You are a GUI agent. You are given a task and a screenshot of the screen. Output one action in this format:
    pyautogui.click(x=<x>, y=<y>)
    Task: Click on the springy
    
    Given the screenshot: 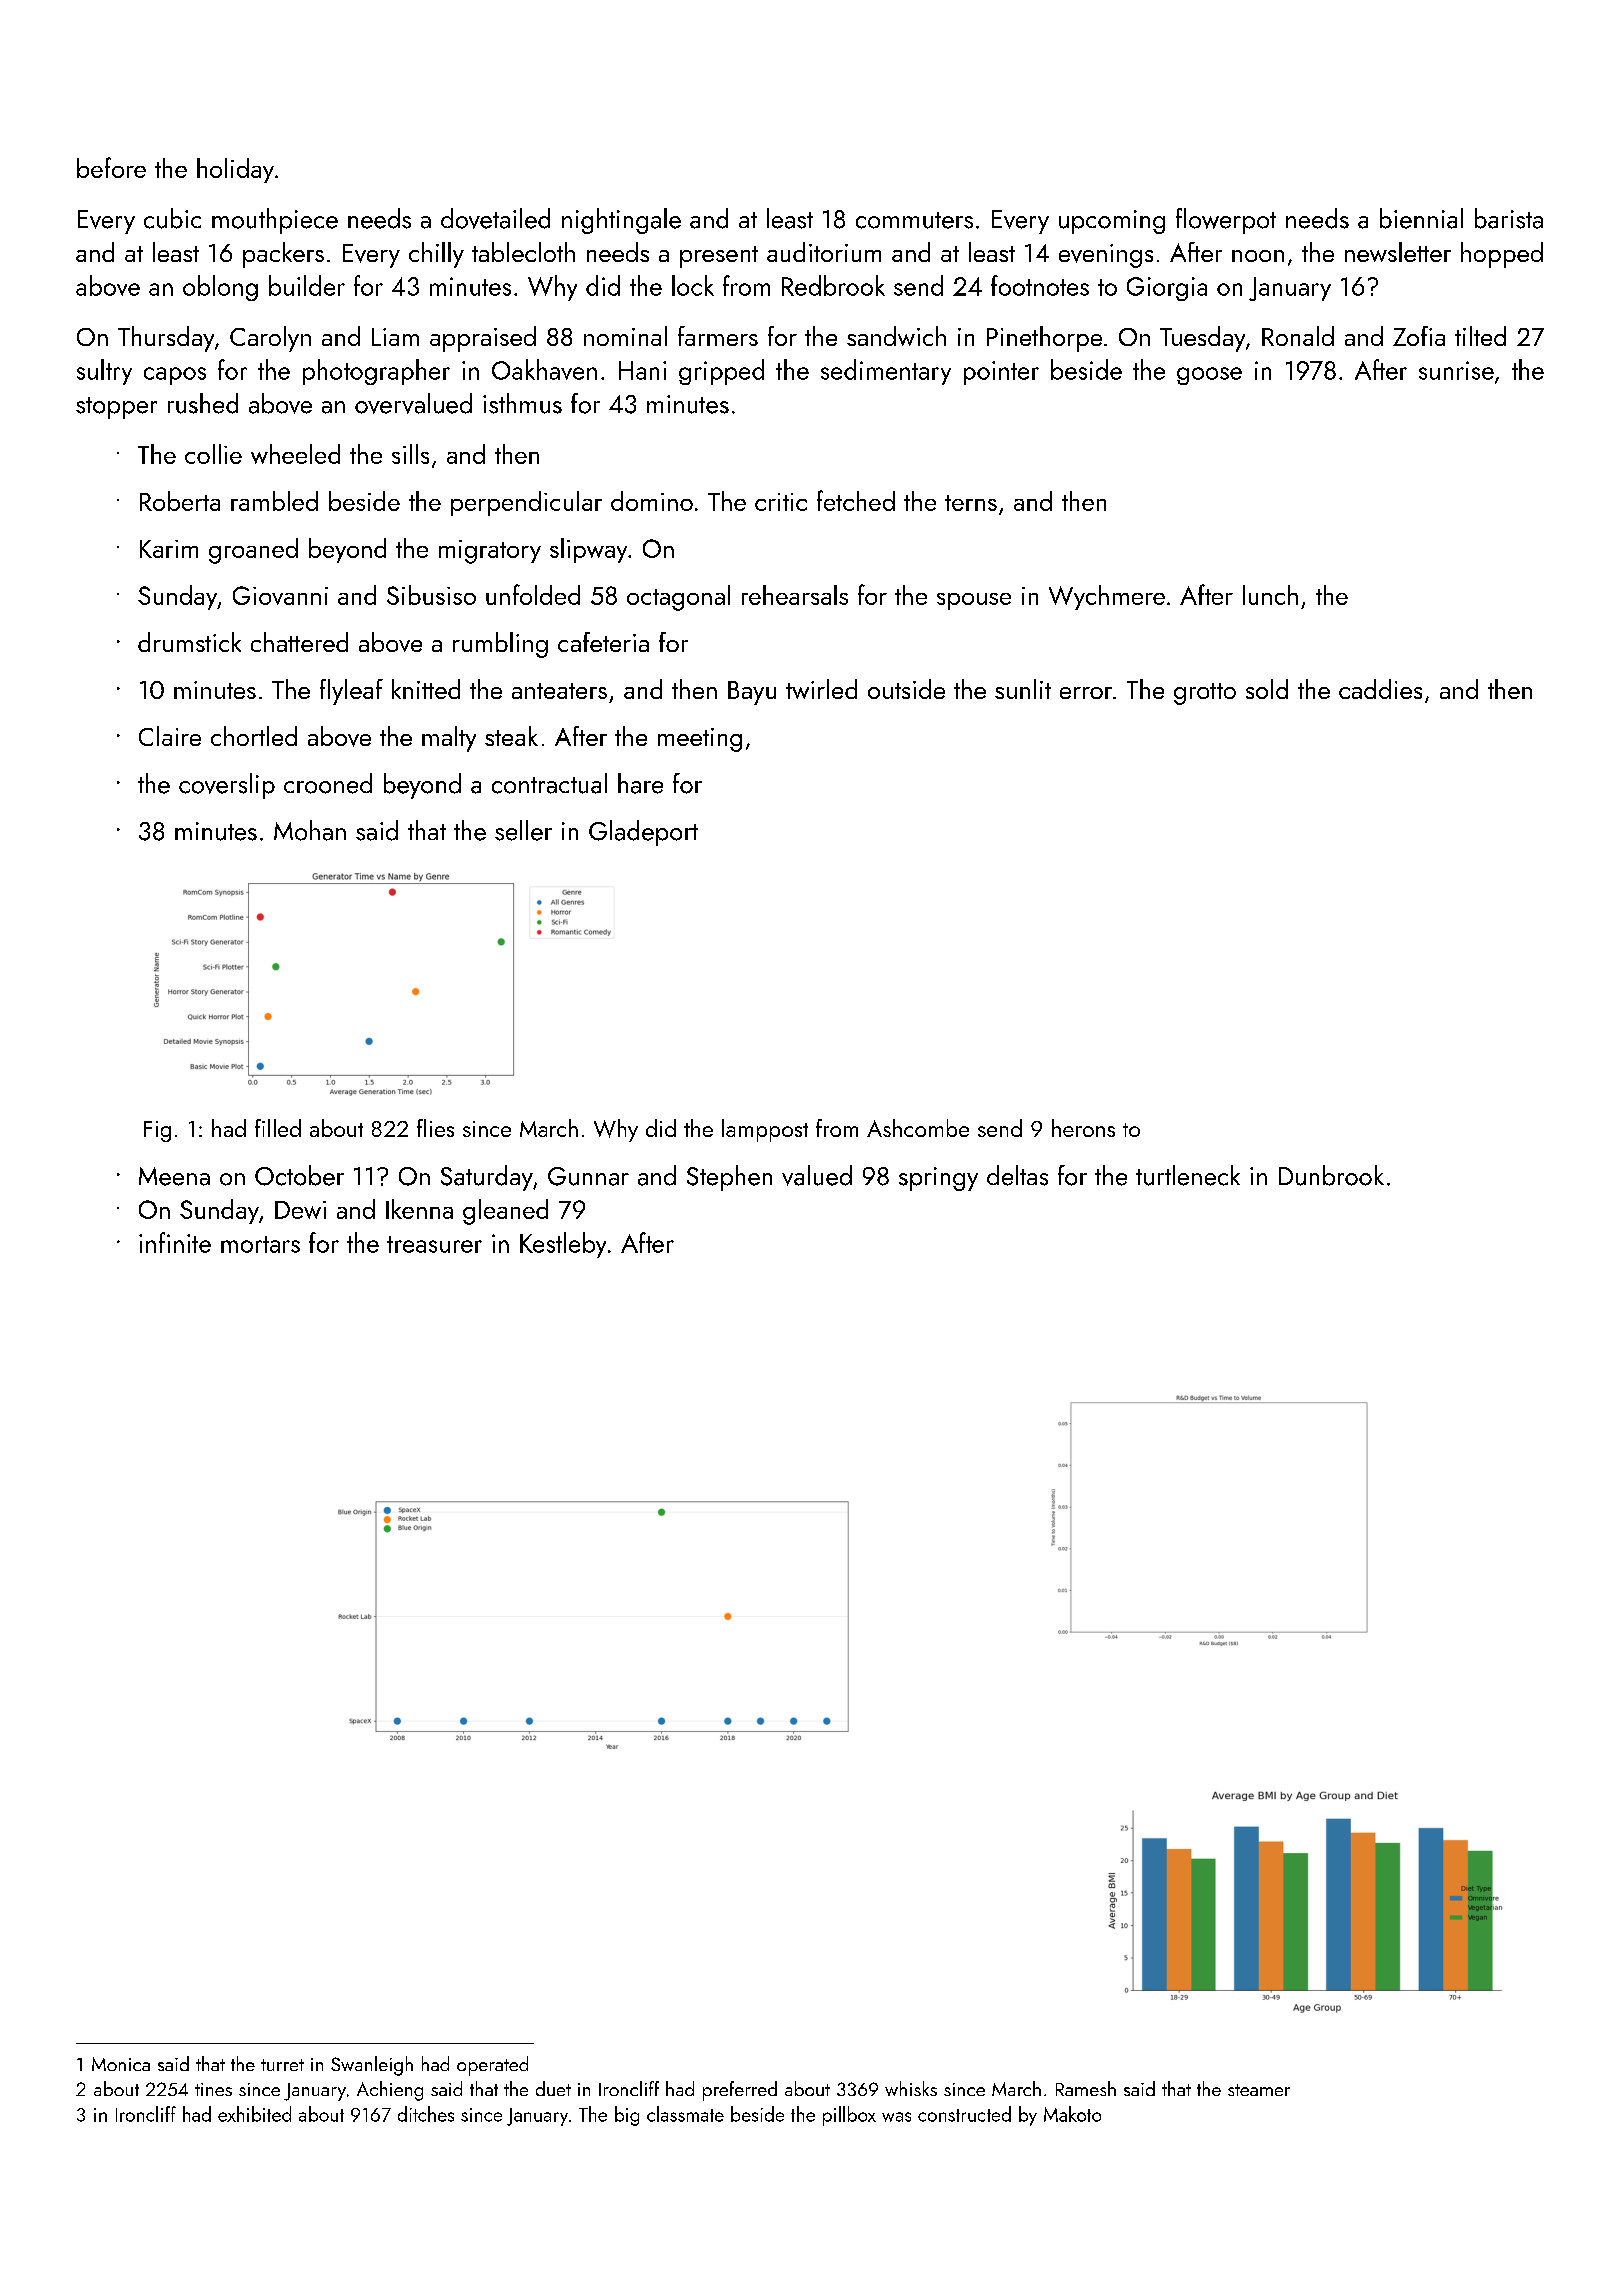 What is the action you would take?
    pyautogui.click(x=938, y=1179)
